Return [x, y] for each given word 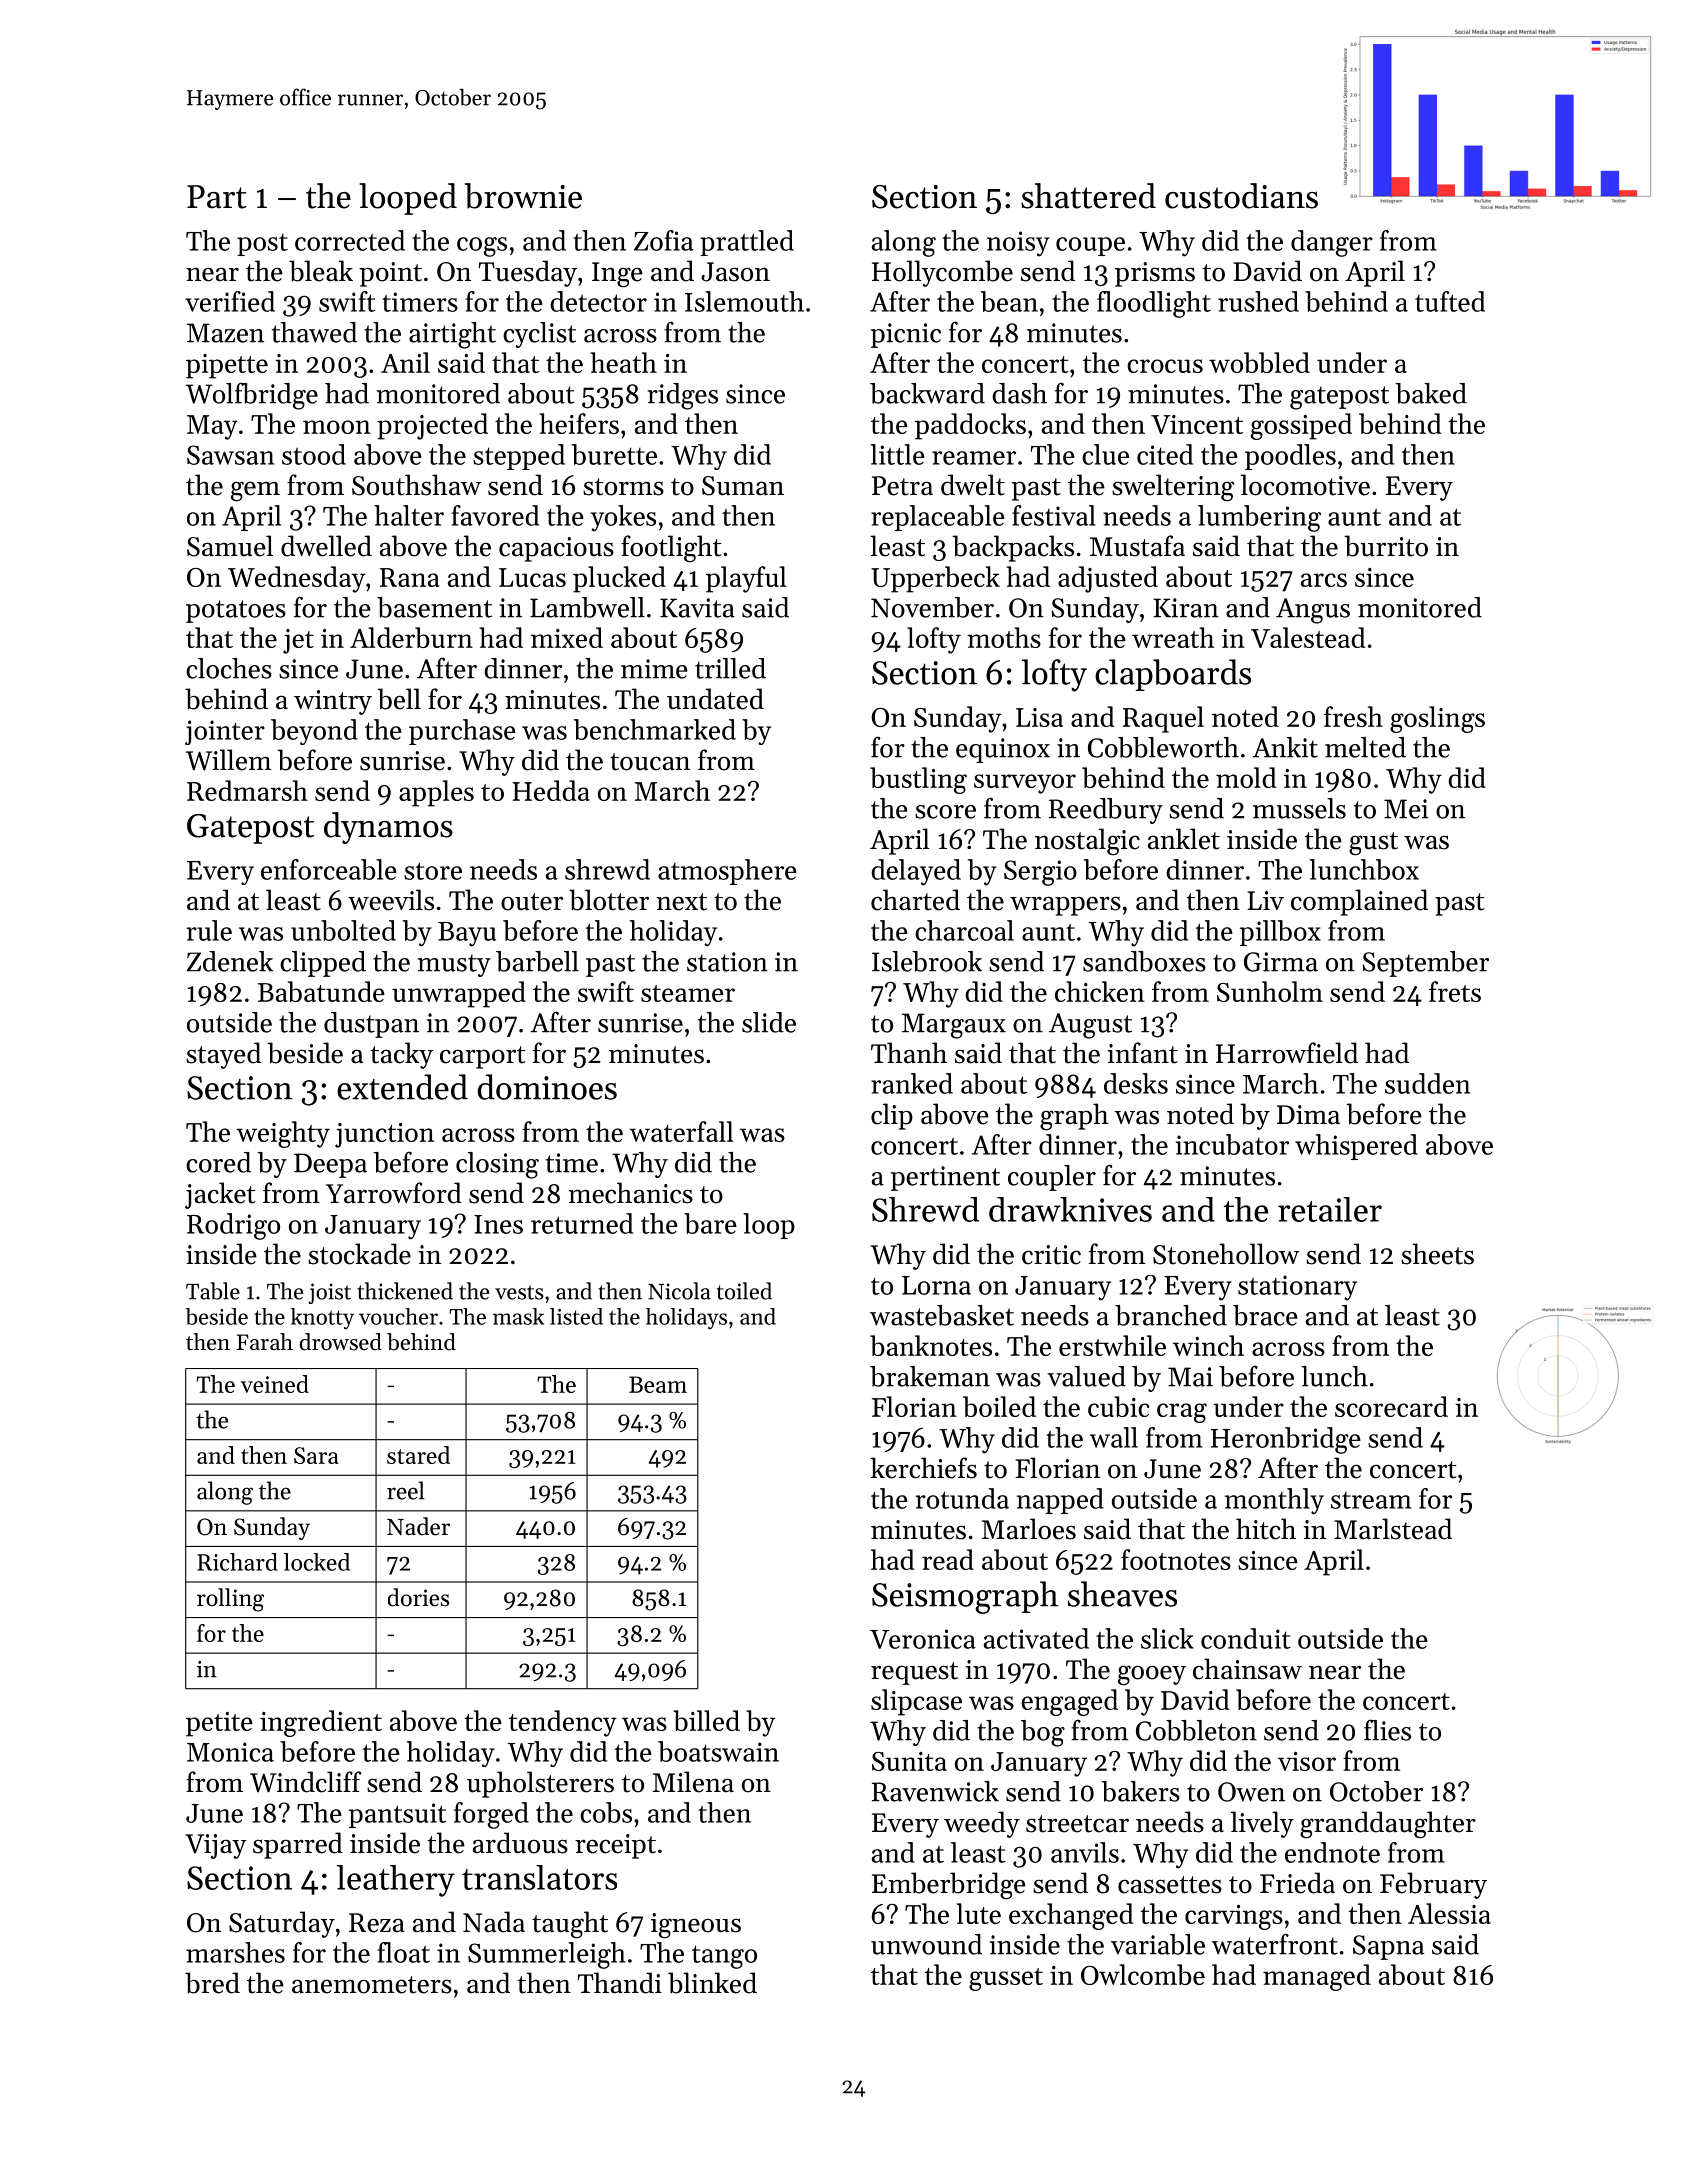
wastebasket [942, 1315]
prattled [747, 243]
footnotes [1176, 1559]
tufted [1450, 301]
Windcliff [305, 1782]
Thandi [620, 1983]
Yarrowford [394, 1193]
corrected [350, 240]
